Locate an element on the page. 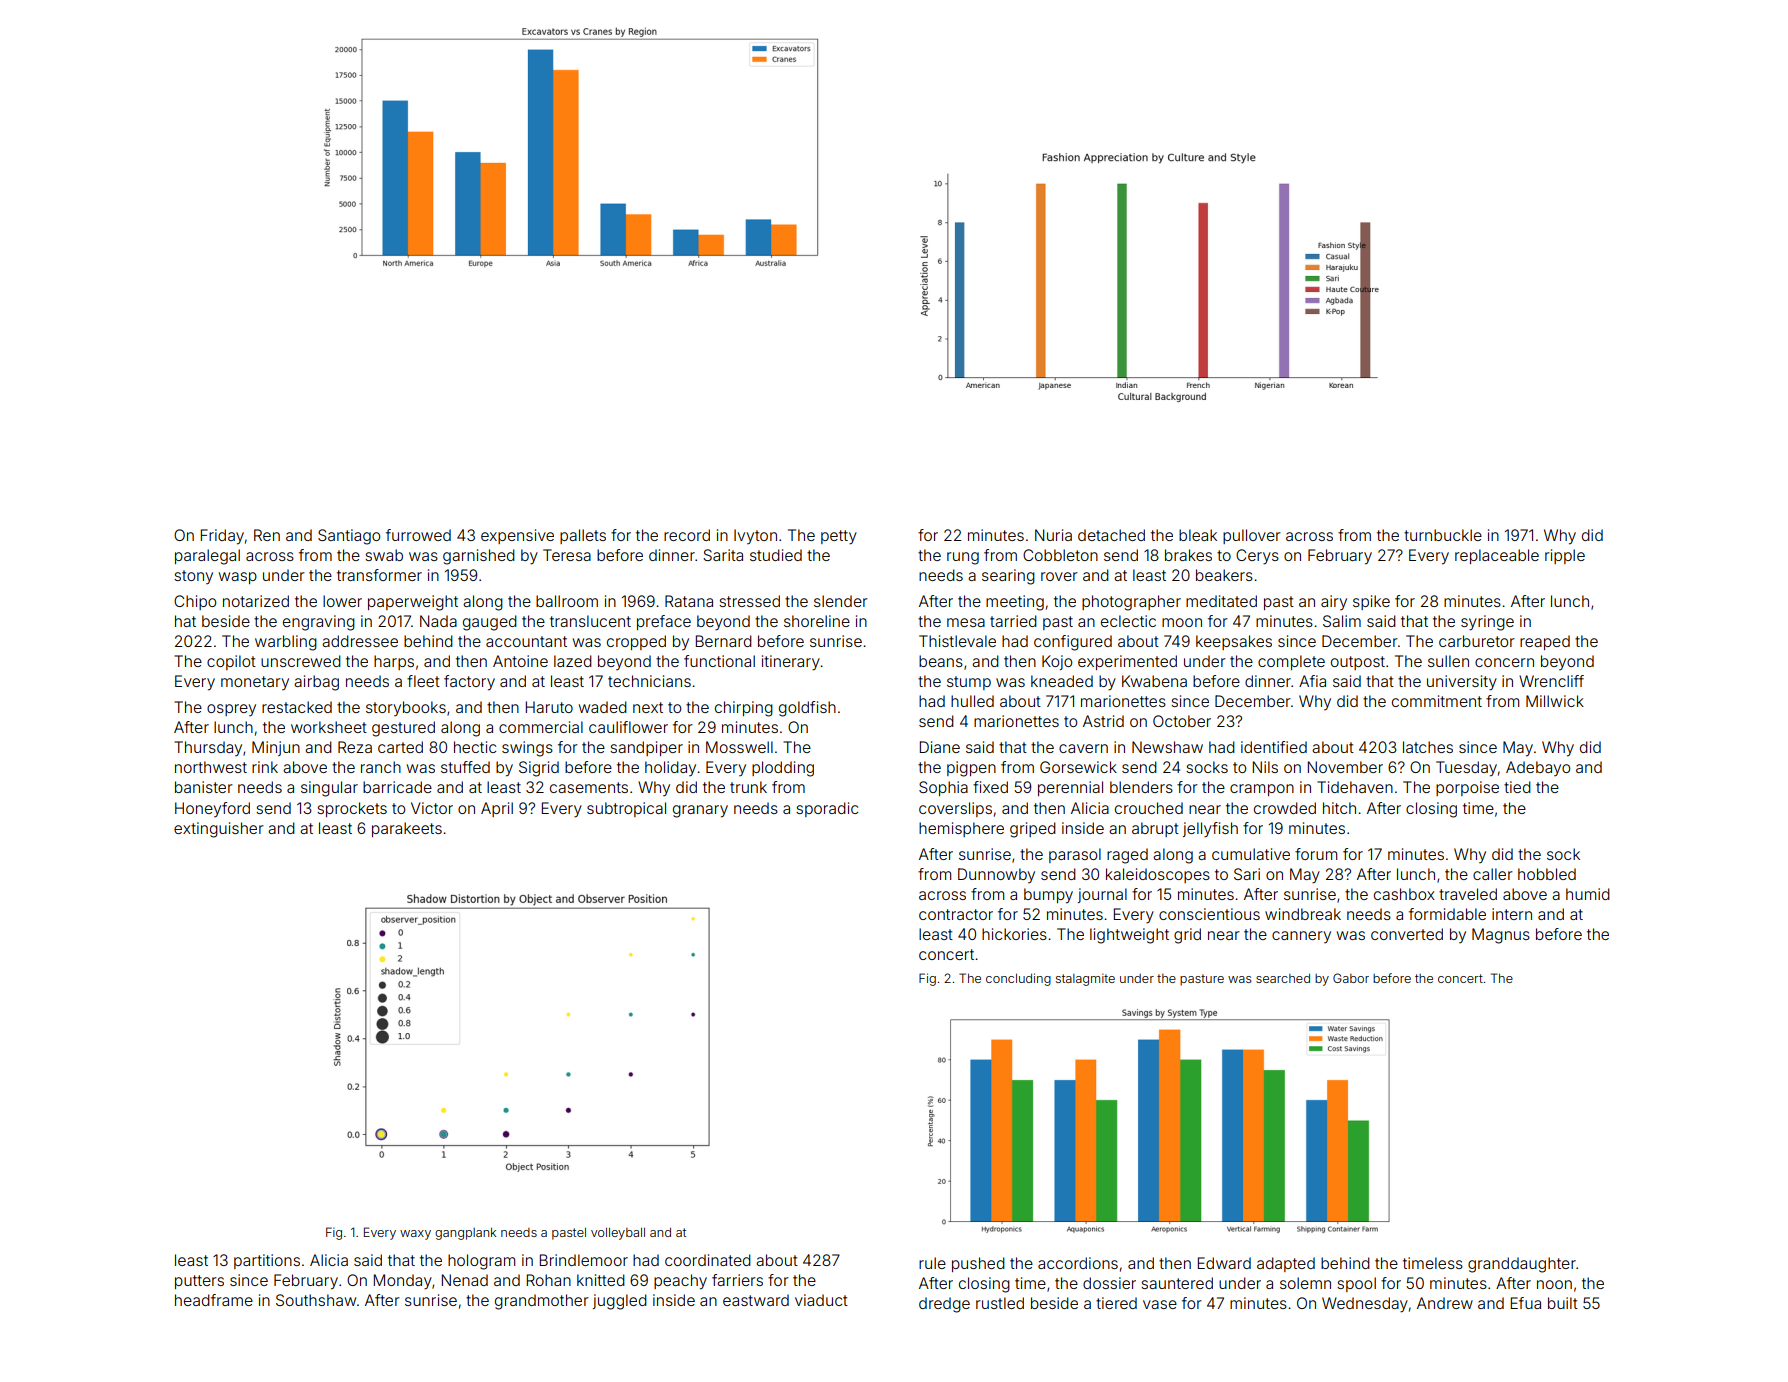 The height and width of the page is (1382, 1788). Santiago is located at coordinates (349, 537).
